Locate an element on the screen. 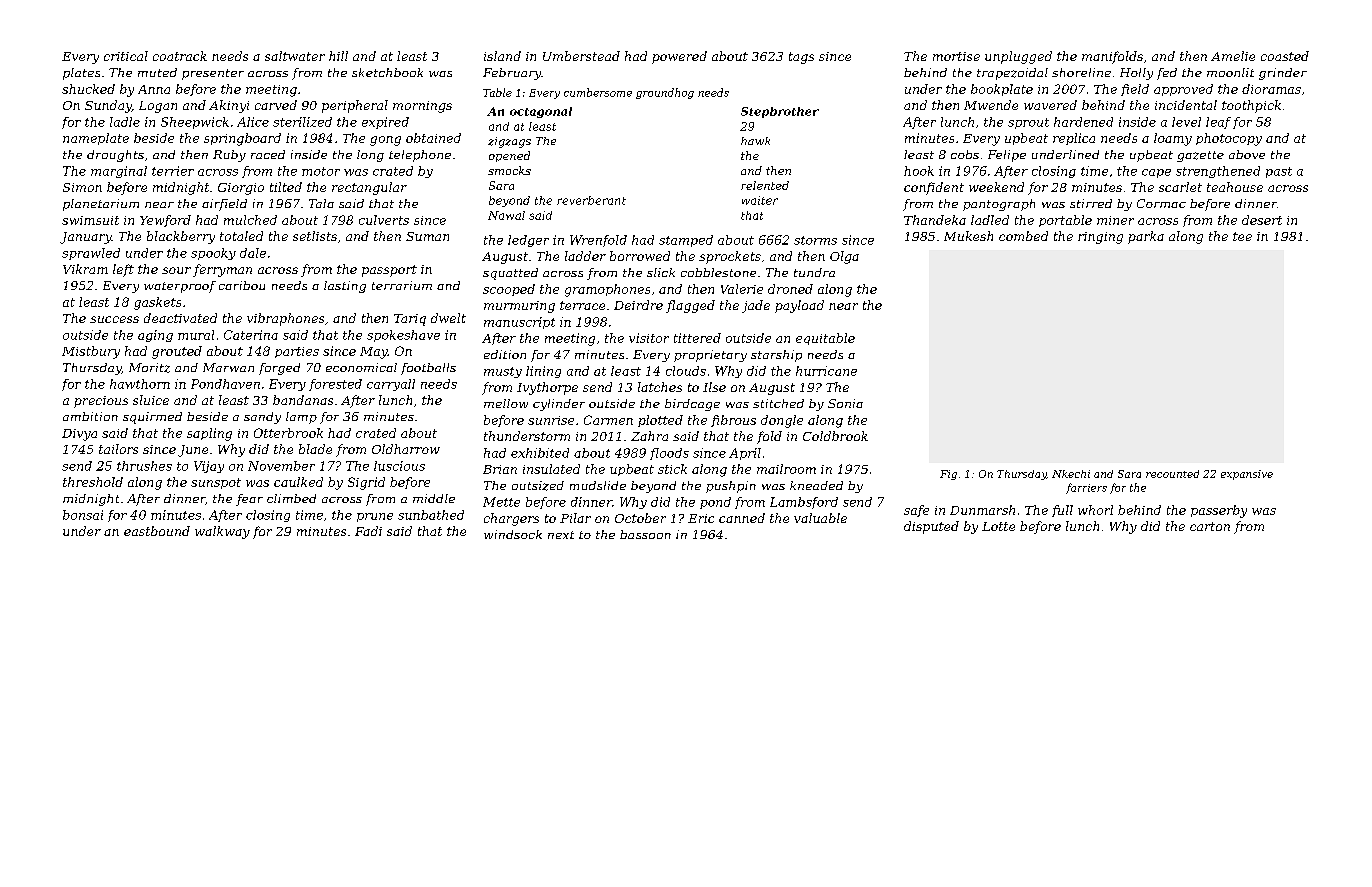 The image size is (1372, 887). Holly is located at coordinates (1136, 74).
